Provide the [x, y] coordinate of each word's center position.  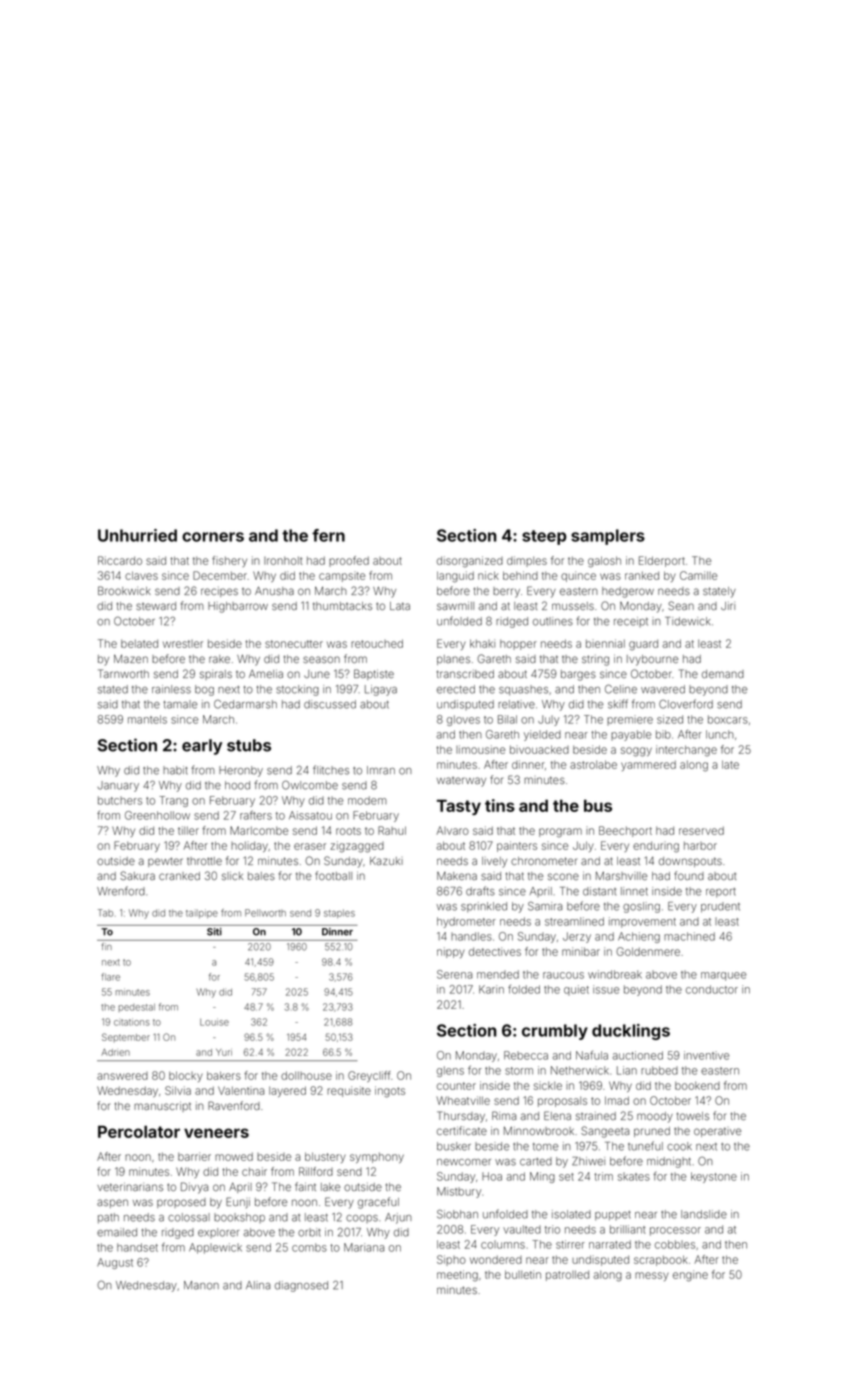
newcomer [464, 1162]
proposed [181, 1203]
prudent [720, 907]
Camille [698, 575]
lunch [720, 734]
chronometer [544, 861]
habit [175, 770]
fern [328, 535]
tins [500, 805]
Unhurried [137, 535]
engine [690, 1276]
